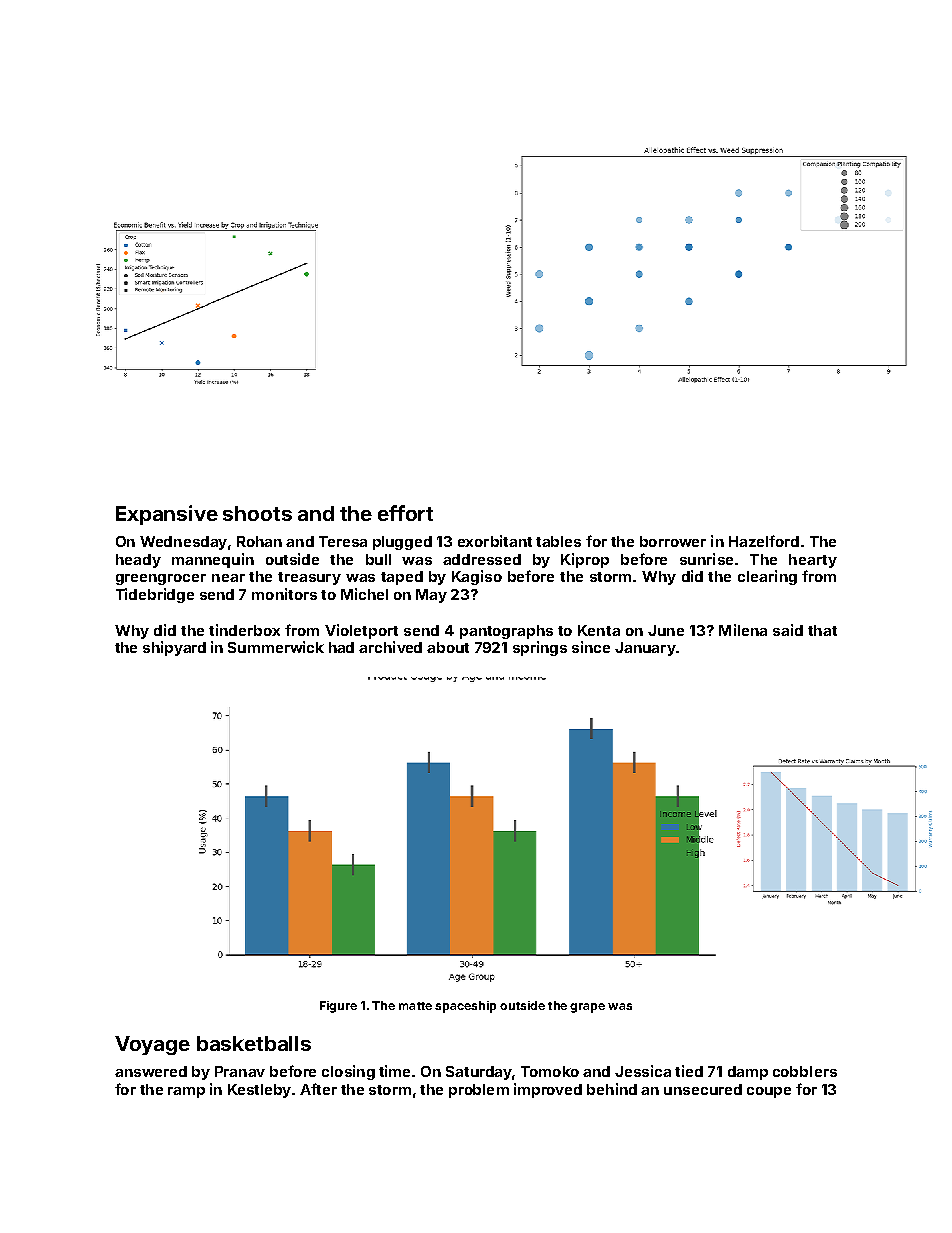 Image resolution: width=952 pixels, height=1233 pixels. Describe the element at coordinates (341, 647) in the screenshot. I see `had` at that location.
